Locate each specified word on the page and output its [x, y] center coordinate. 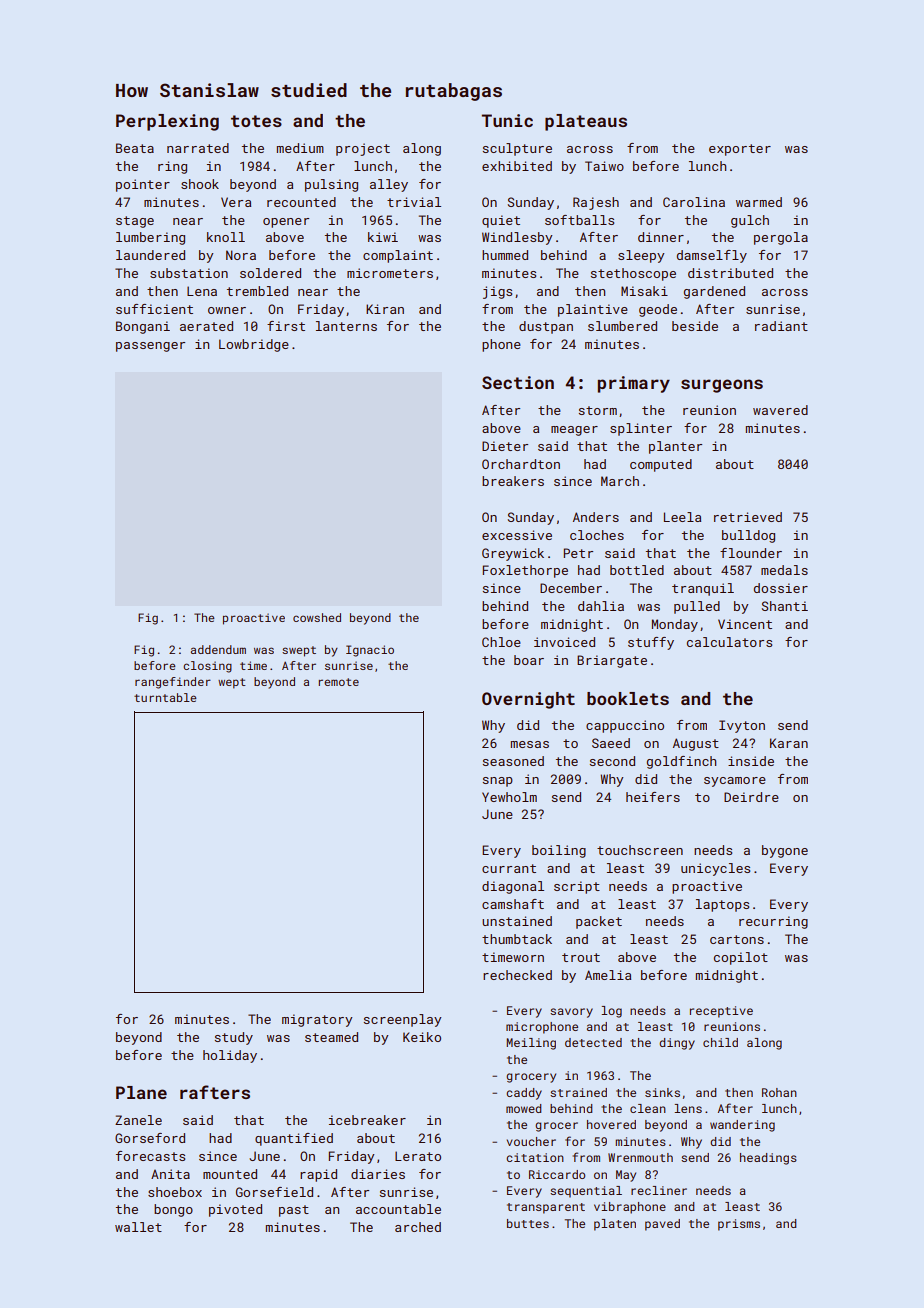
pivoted [235, 1210]
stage [135, 222]
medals [784, 570]
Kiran [385, 309]
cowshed [317, 617]
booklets [628, 698]
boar [529, 660]
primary [634, 384]
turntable [165, 697]
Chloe [501, 642]
